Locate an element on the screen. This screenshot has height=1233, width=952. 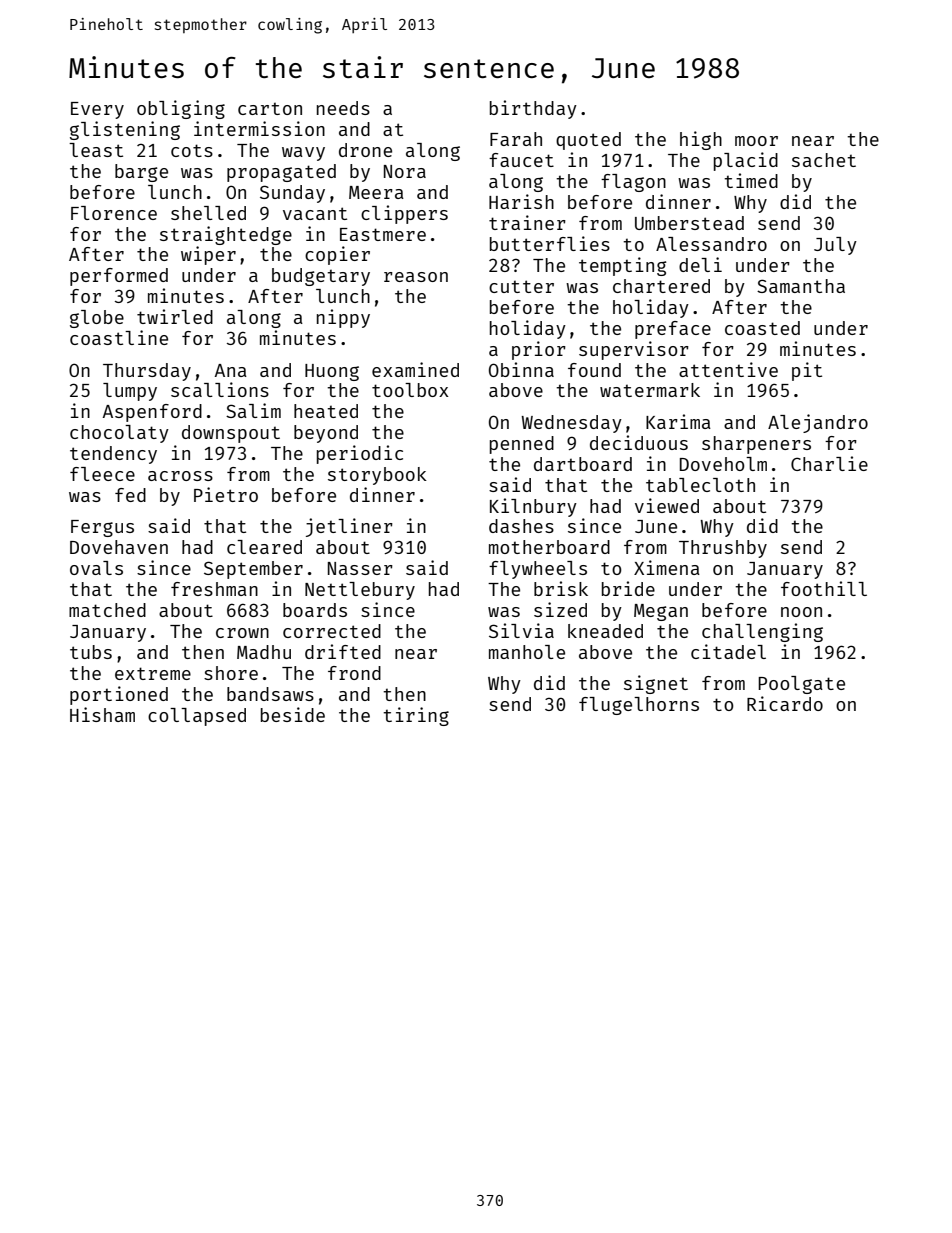
freshman is located at coordinates (214, 589).
